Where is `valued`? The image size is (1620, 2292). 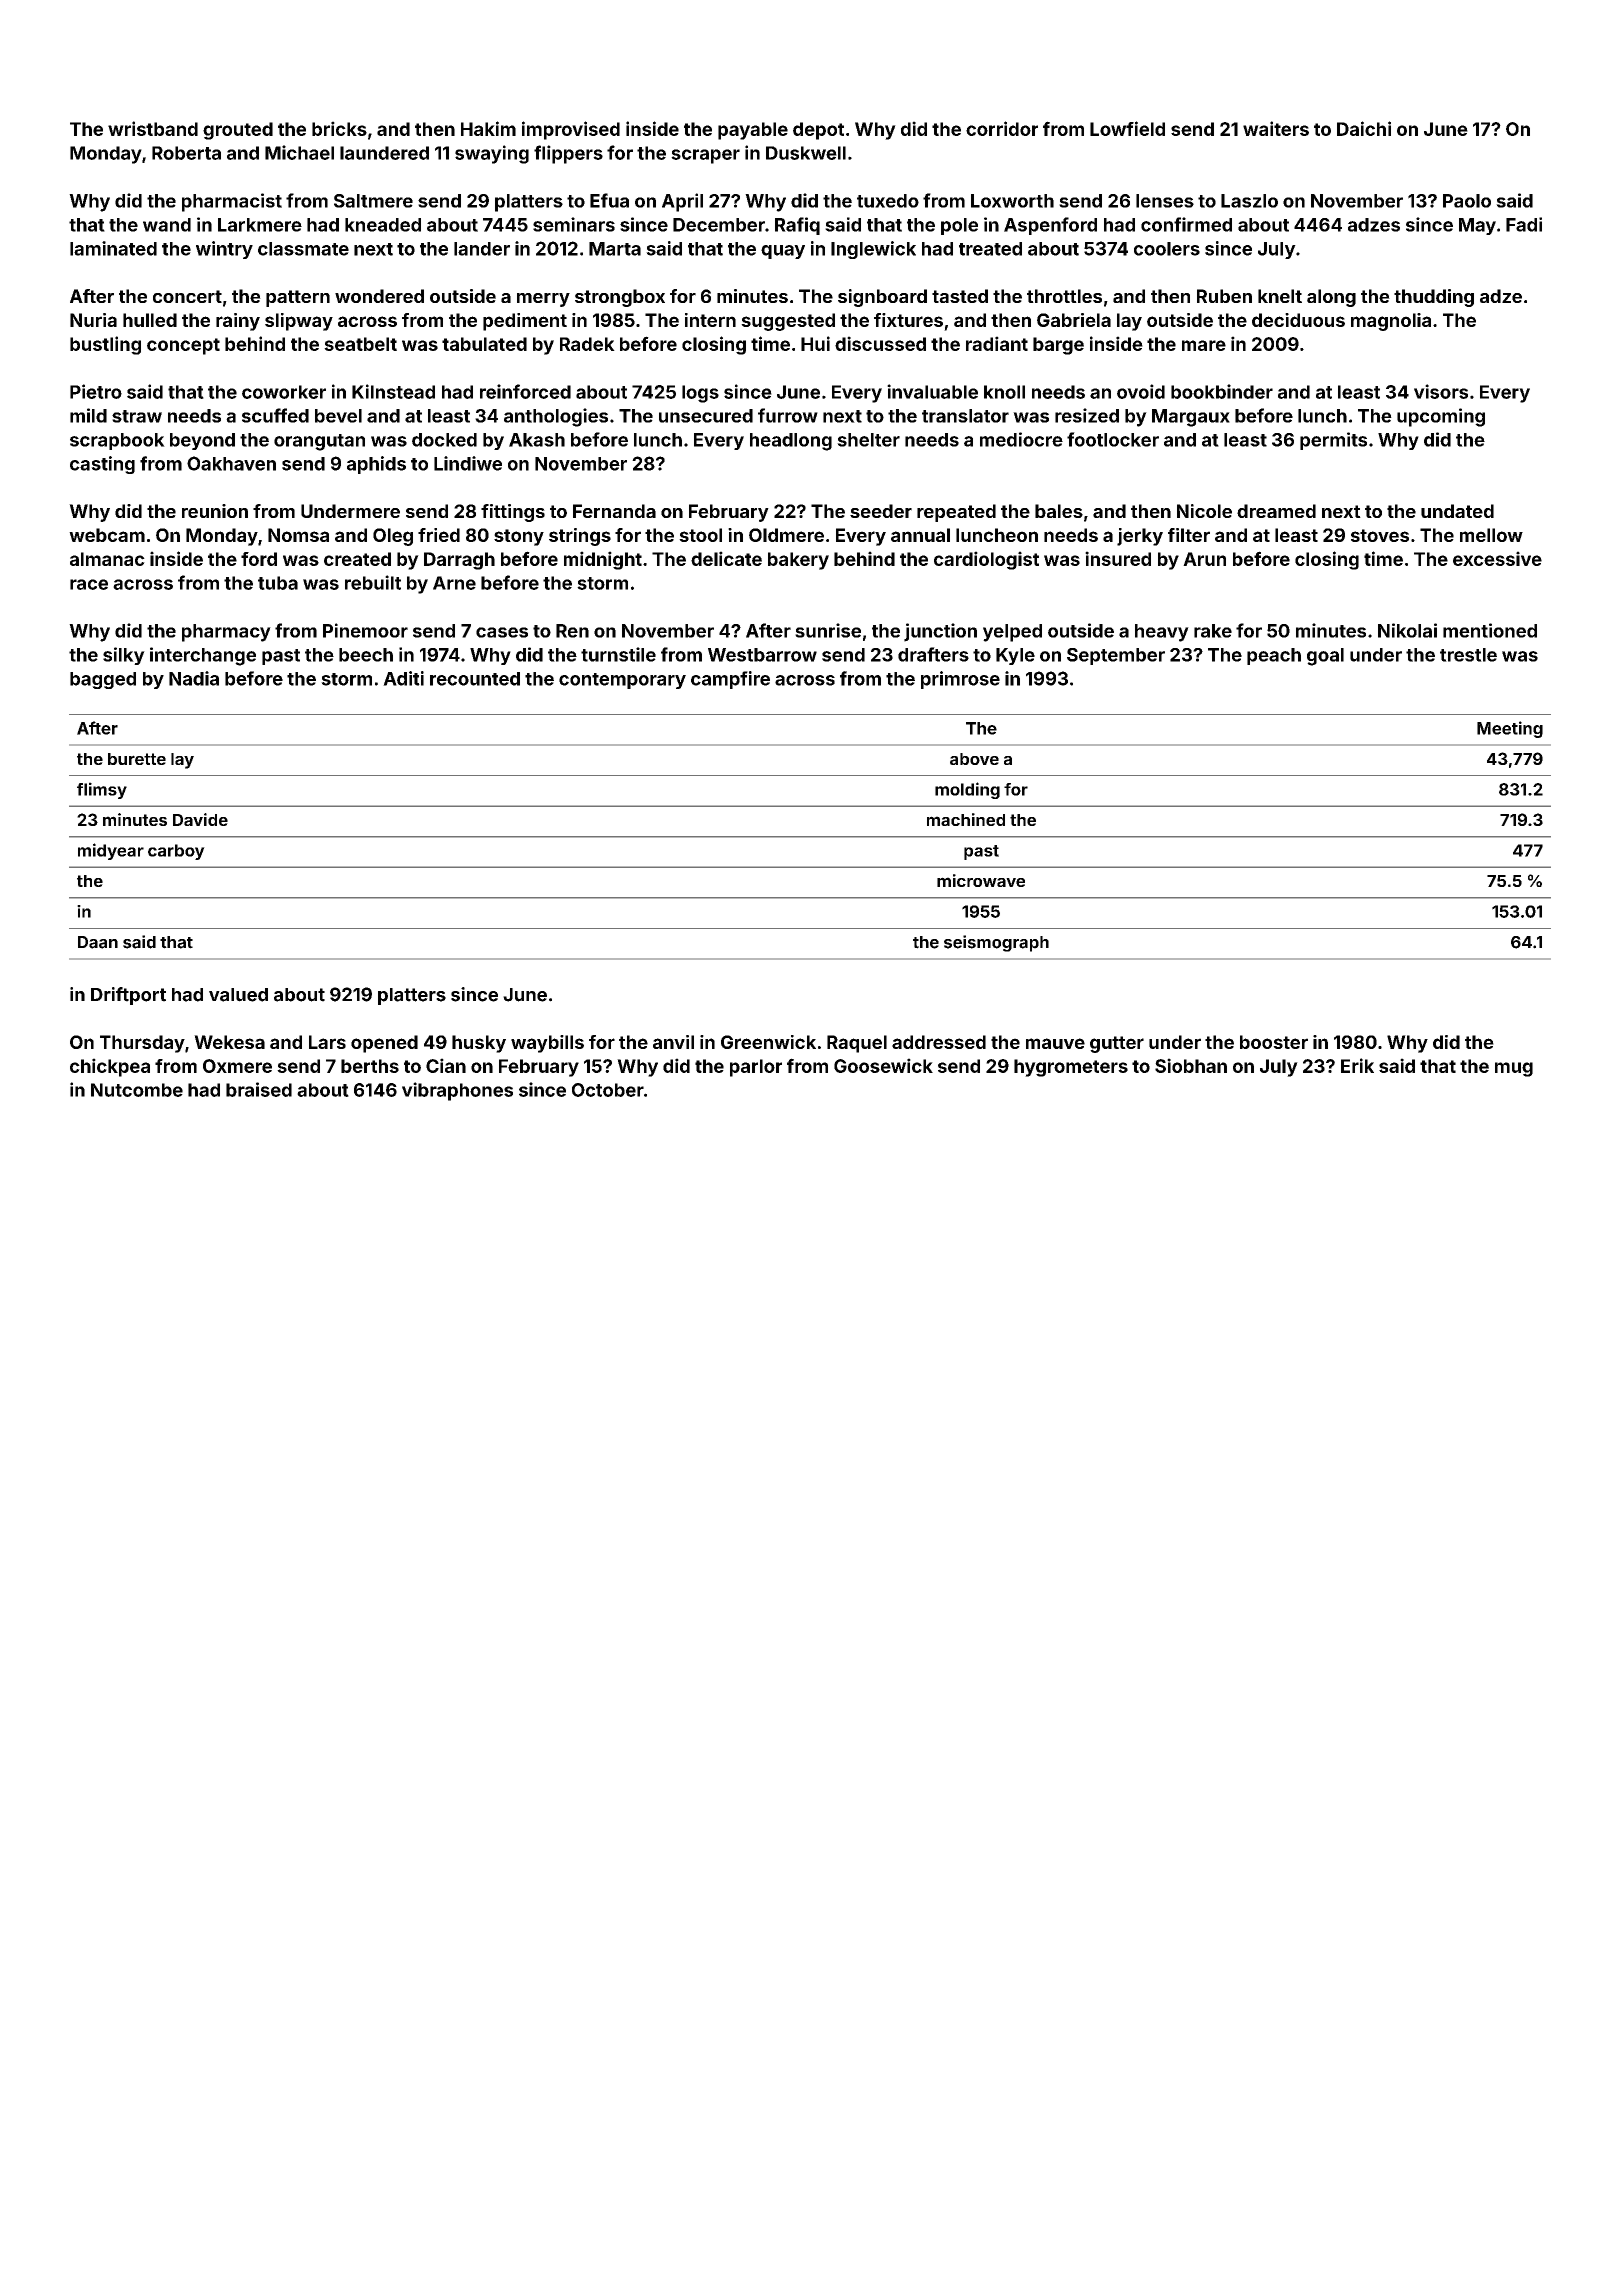 valued is located at coordinates (238, 995).
